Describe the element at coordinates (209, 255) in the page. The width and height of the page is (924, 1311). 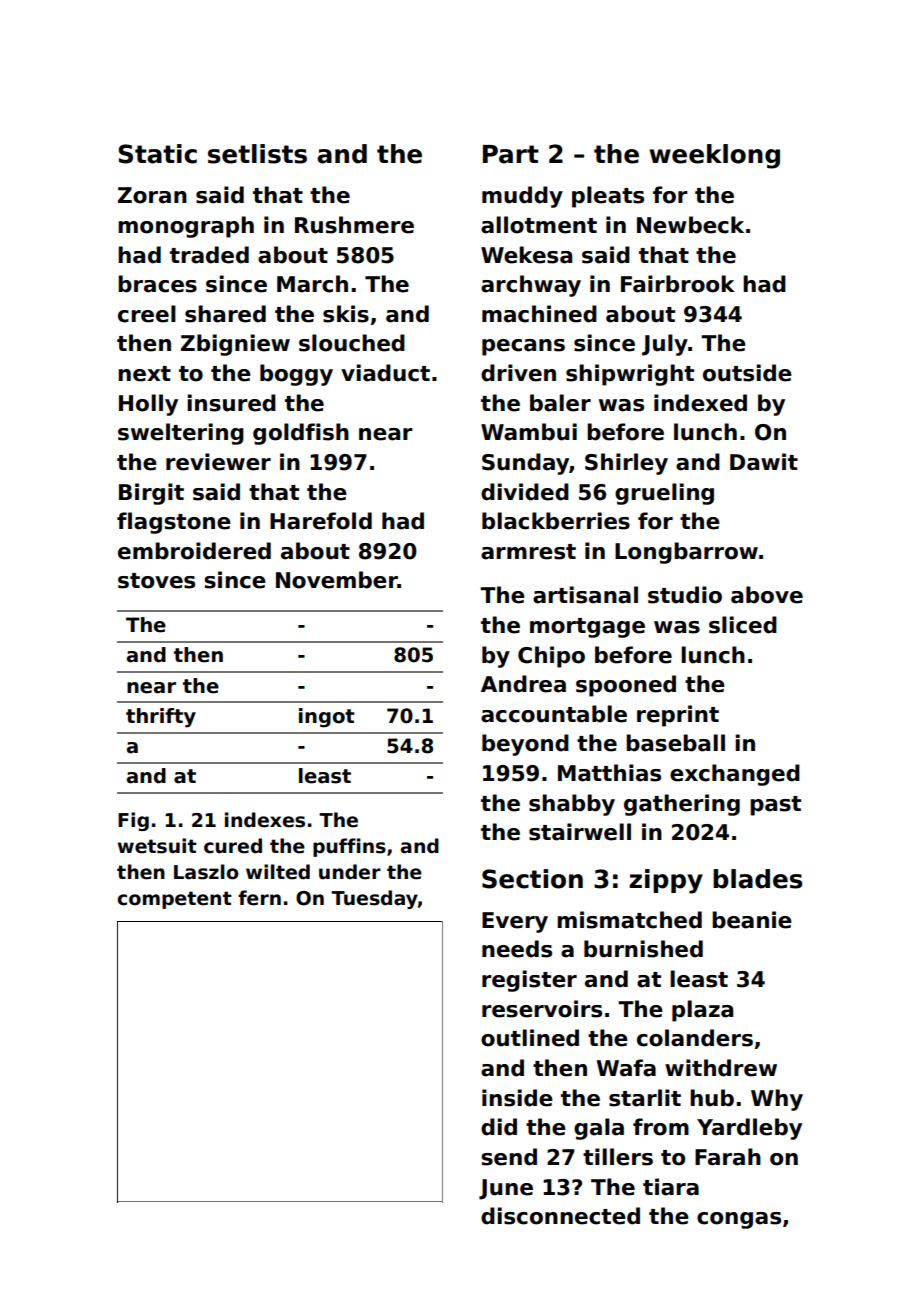
I see `traded` at that location.
